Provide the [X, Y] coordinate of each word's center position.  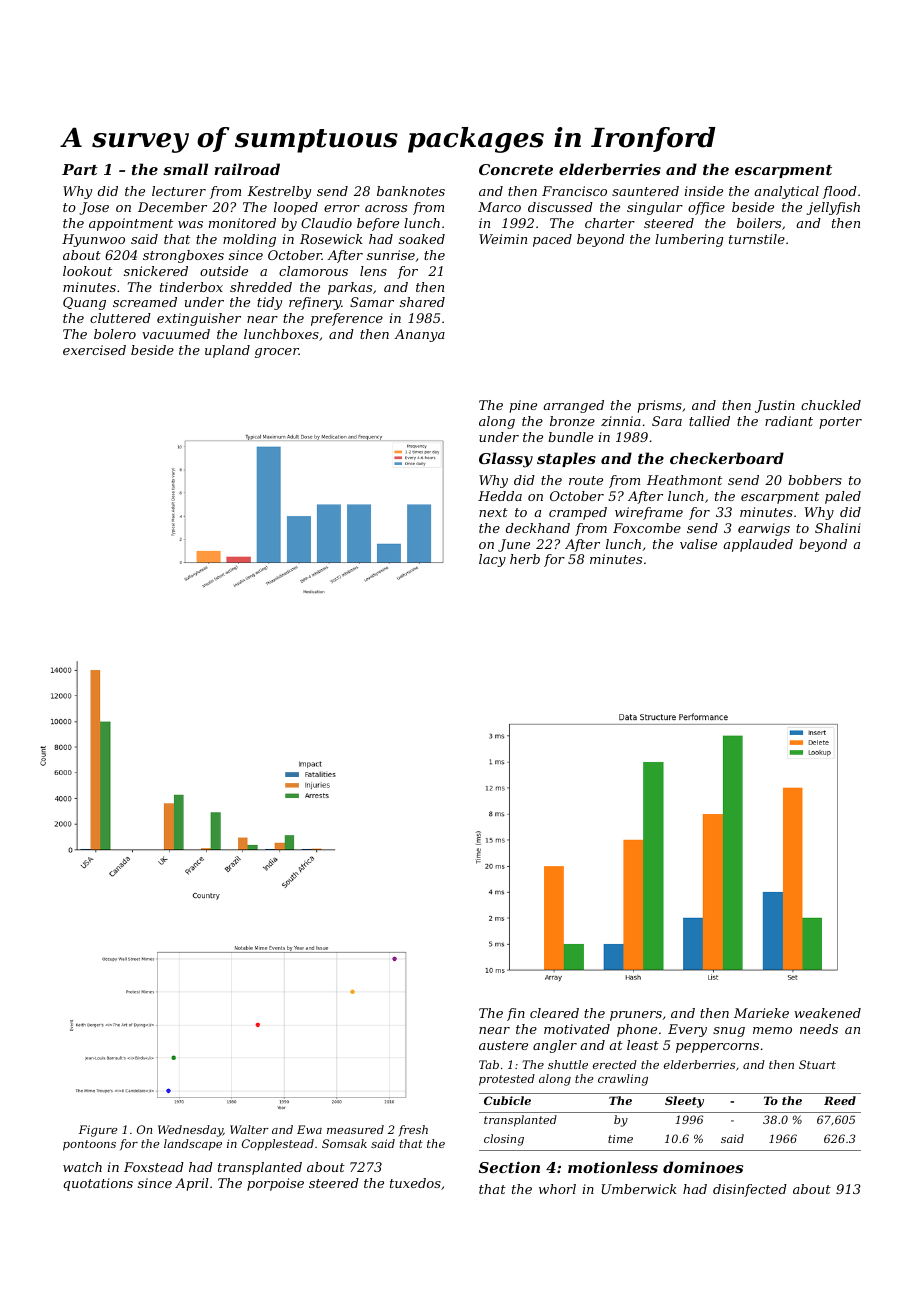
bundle [570, 437]
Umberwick [639, 1189]
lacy [492, 560]
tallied [709, 421]
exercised [94, 350]
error [342, 208]
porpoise [275, 1184]
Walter [249, 1129]
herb [525, 559]
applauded [758, 545]
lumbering [689, 240]
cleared [554, 1013]
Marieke [761, 1013]
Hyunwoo [93, 240]
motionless [613, 1167]
